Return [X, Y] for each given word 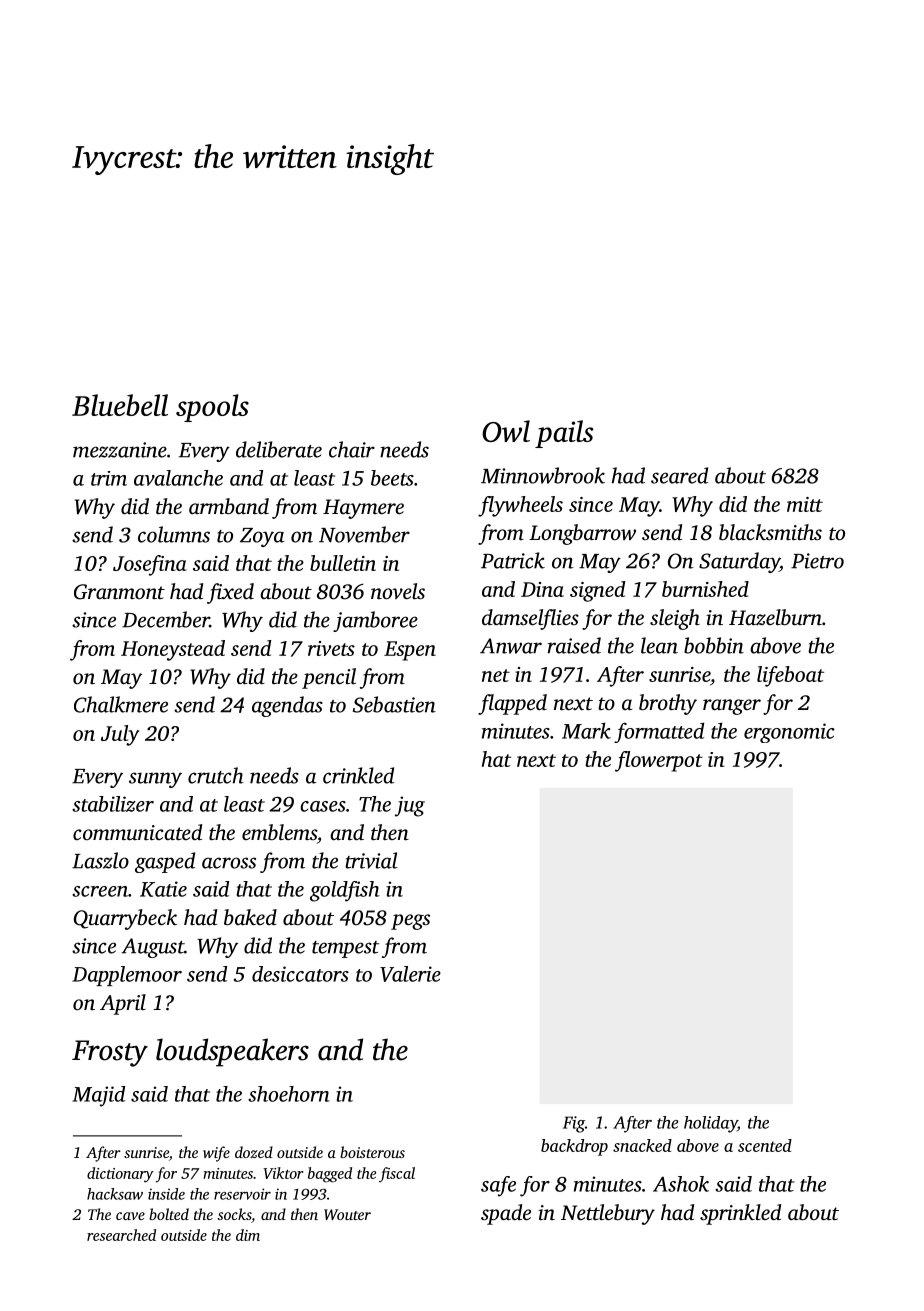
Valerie [410, 974]
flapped [512, 704]
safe [498, 1186]
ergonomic [789, 733]
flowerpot [659, 761]
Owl [506, 431]
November [364, 534]
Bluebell [120, 405]
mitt [805, 504]
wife [216, 1154]
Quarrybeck [125, 919]
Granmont [119, 592]
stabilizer [113, 804]
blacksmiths [770, 532]
